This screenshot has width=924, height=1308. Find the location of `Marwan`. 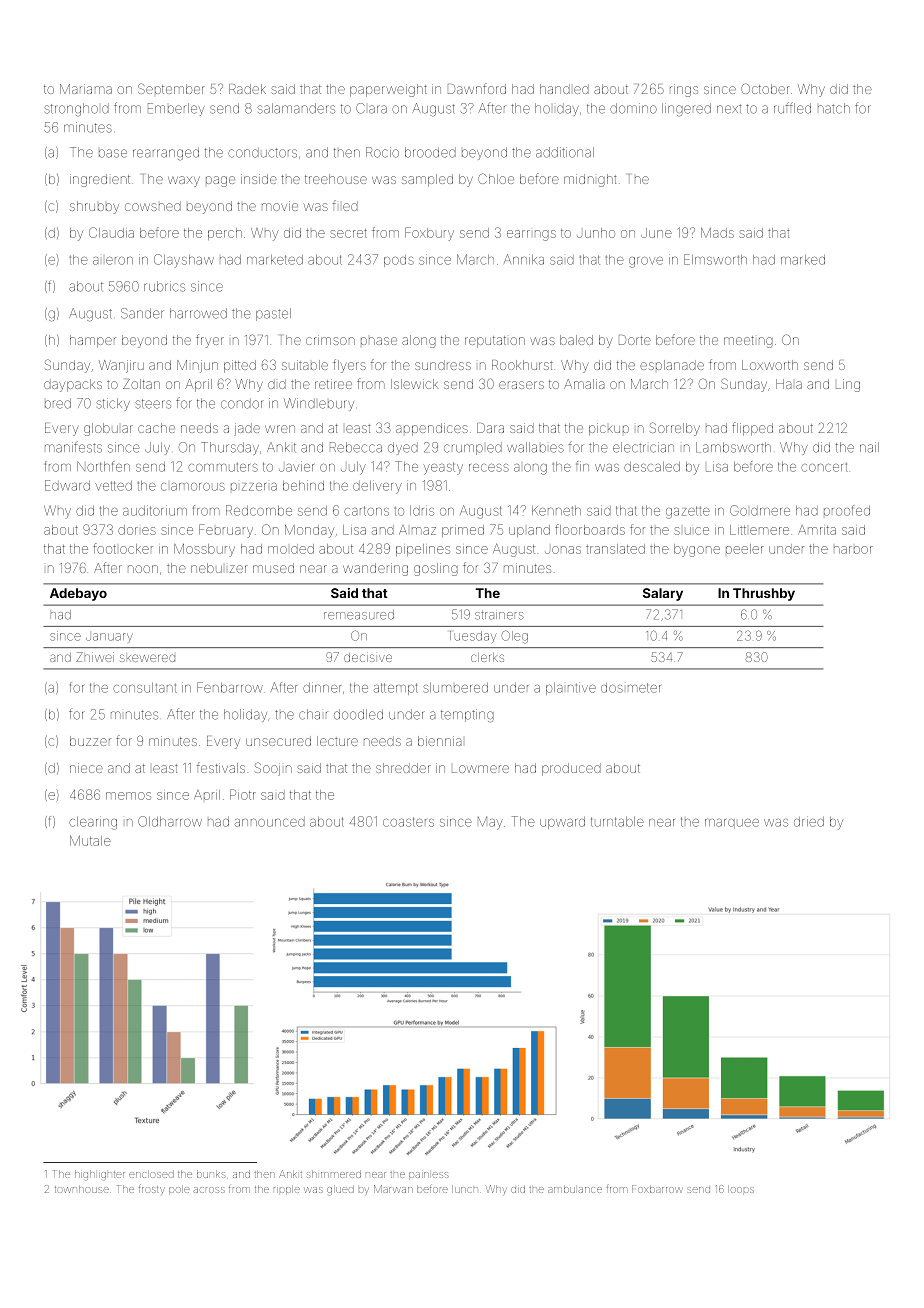

Marwan is located at coordinates (393, 1189).
